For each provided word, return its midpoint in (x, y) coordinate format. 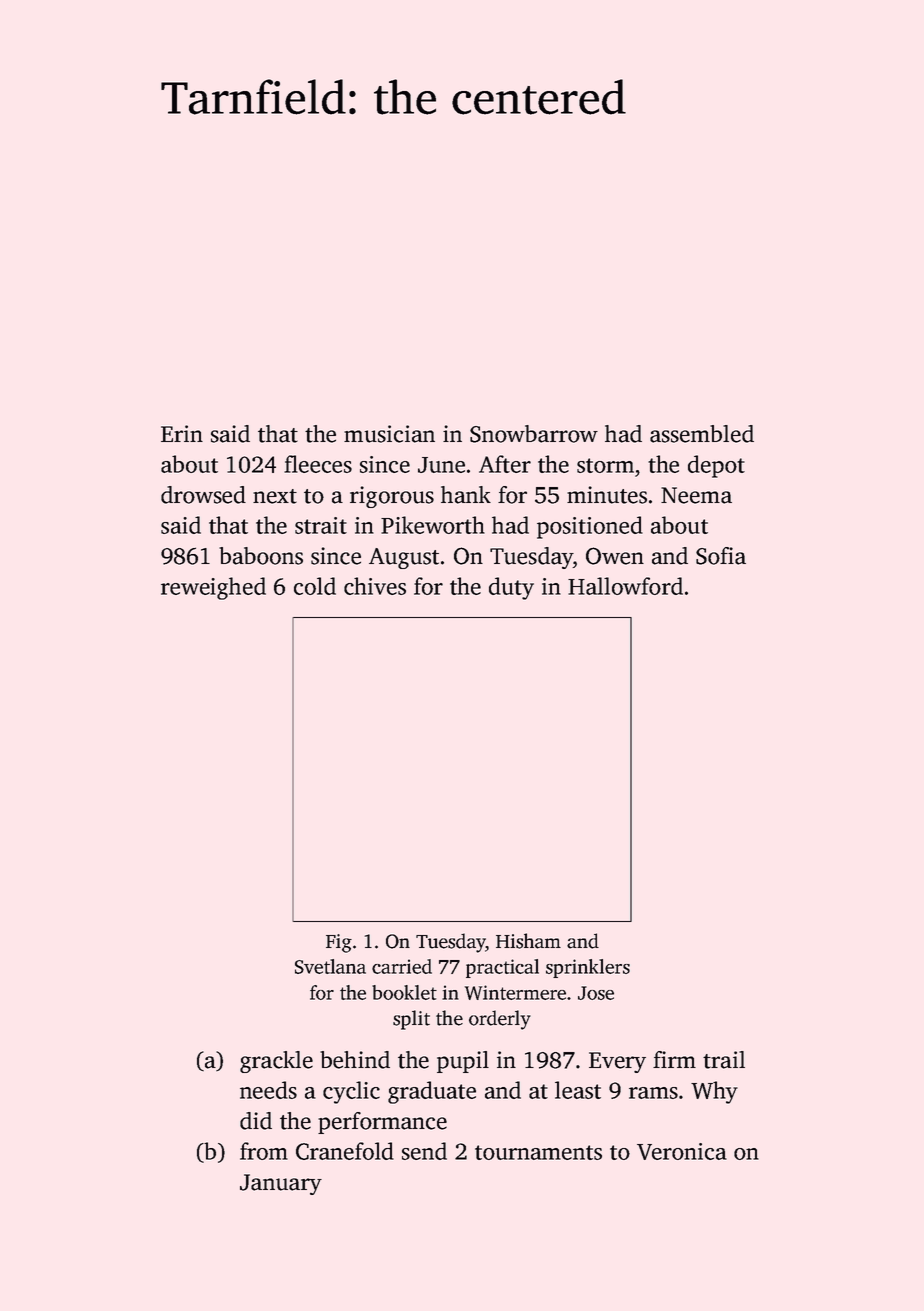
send (424, 1151)
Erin (182, 433)
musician (389, 434)
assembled (702, 434)
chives (375, 586)
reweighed (213, 588)
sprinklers (588, 968)
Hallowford (625, 586)
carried (402, 966)
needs (268, 1090)
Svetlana (330, 966)
